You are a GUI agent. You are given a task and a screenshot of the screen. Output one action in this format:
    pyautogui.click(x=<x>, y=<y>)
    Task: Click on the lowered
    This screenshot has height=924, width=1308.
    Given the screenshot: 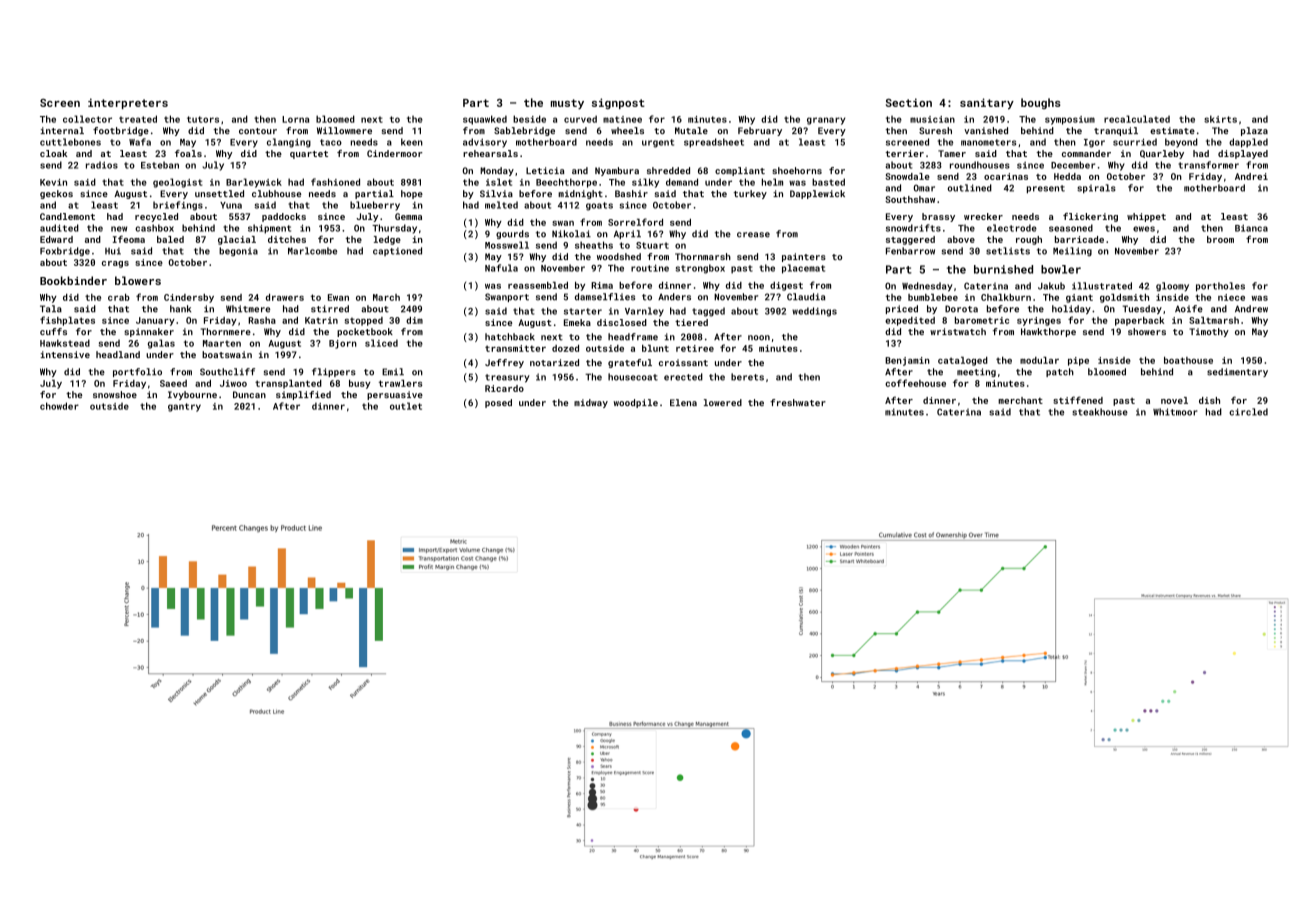 What is the action you would take?
    pyautogui.click(x=723, y=402)
